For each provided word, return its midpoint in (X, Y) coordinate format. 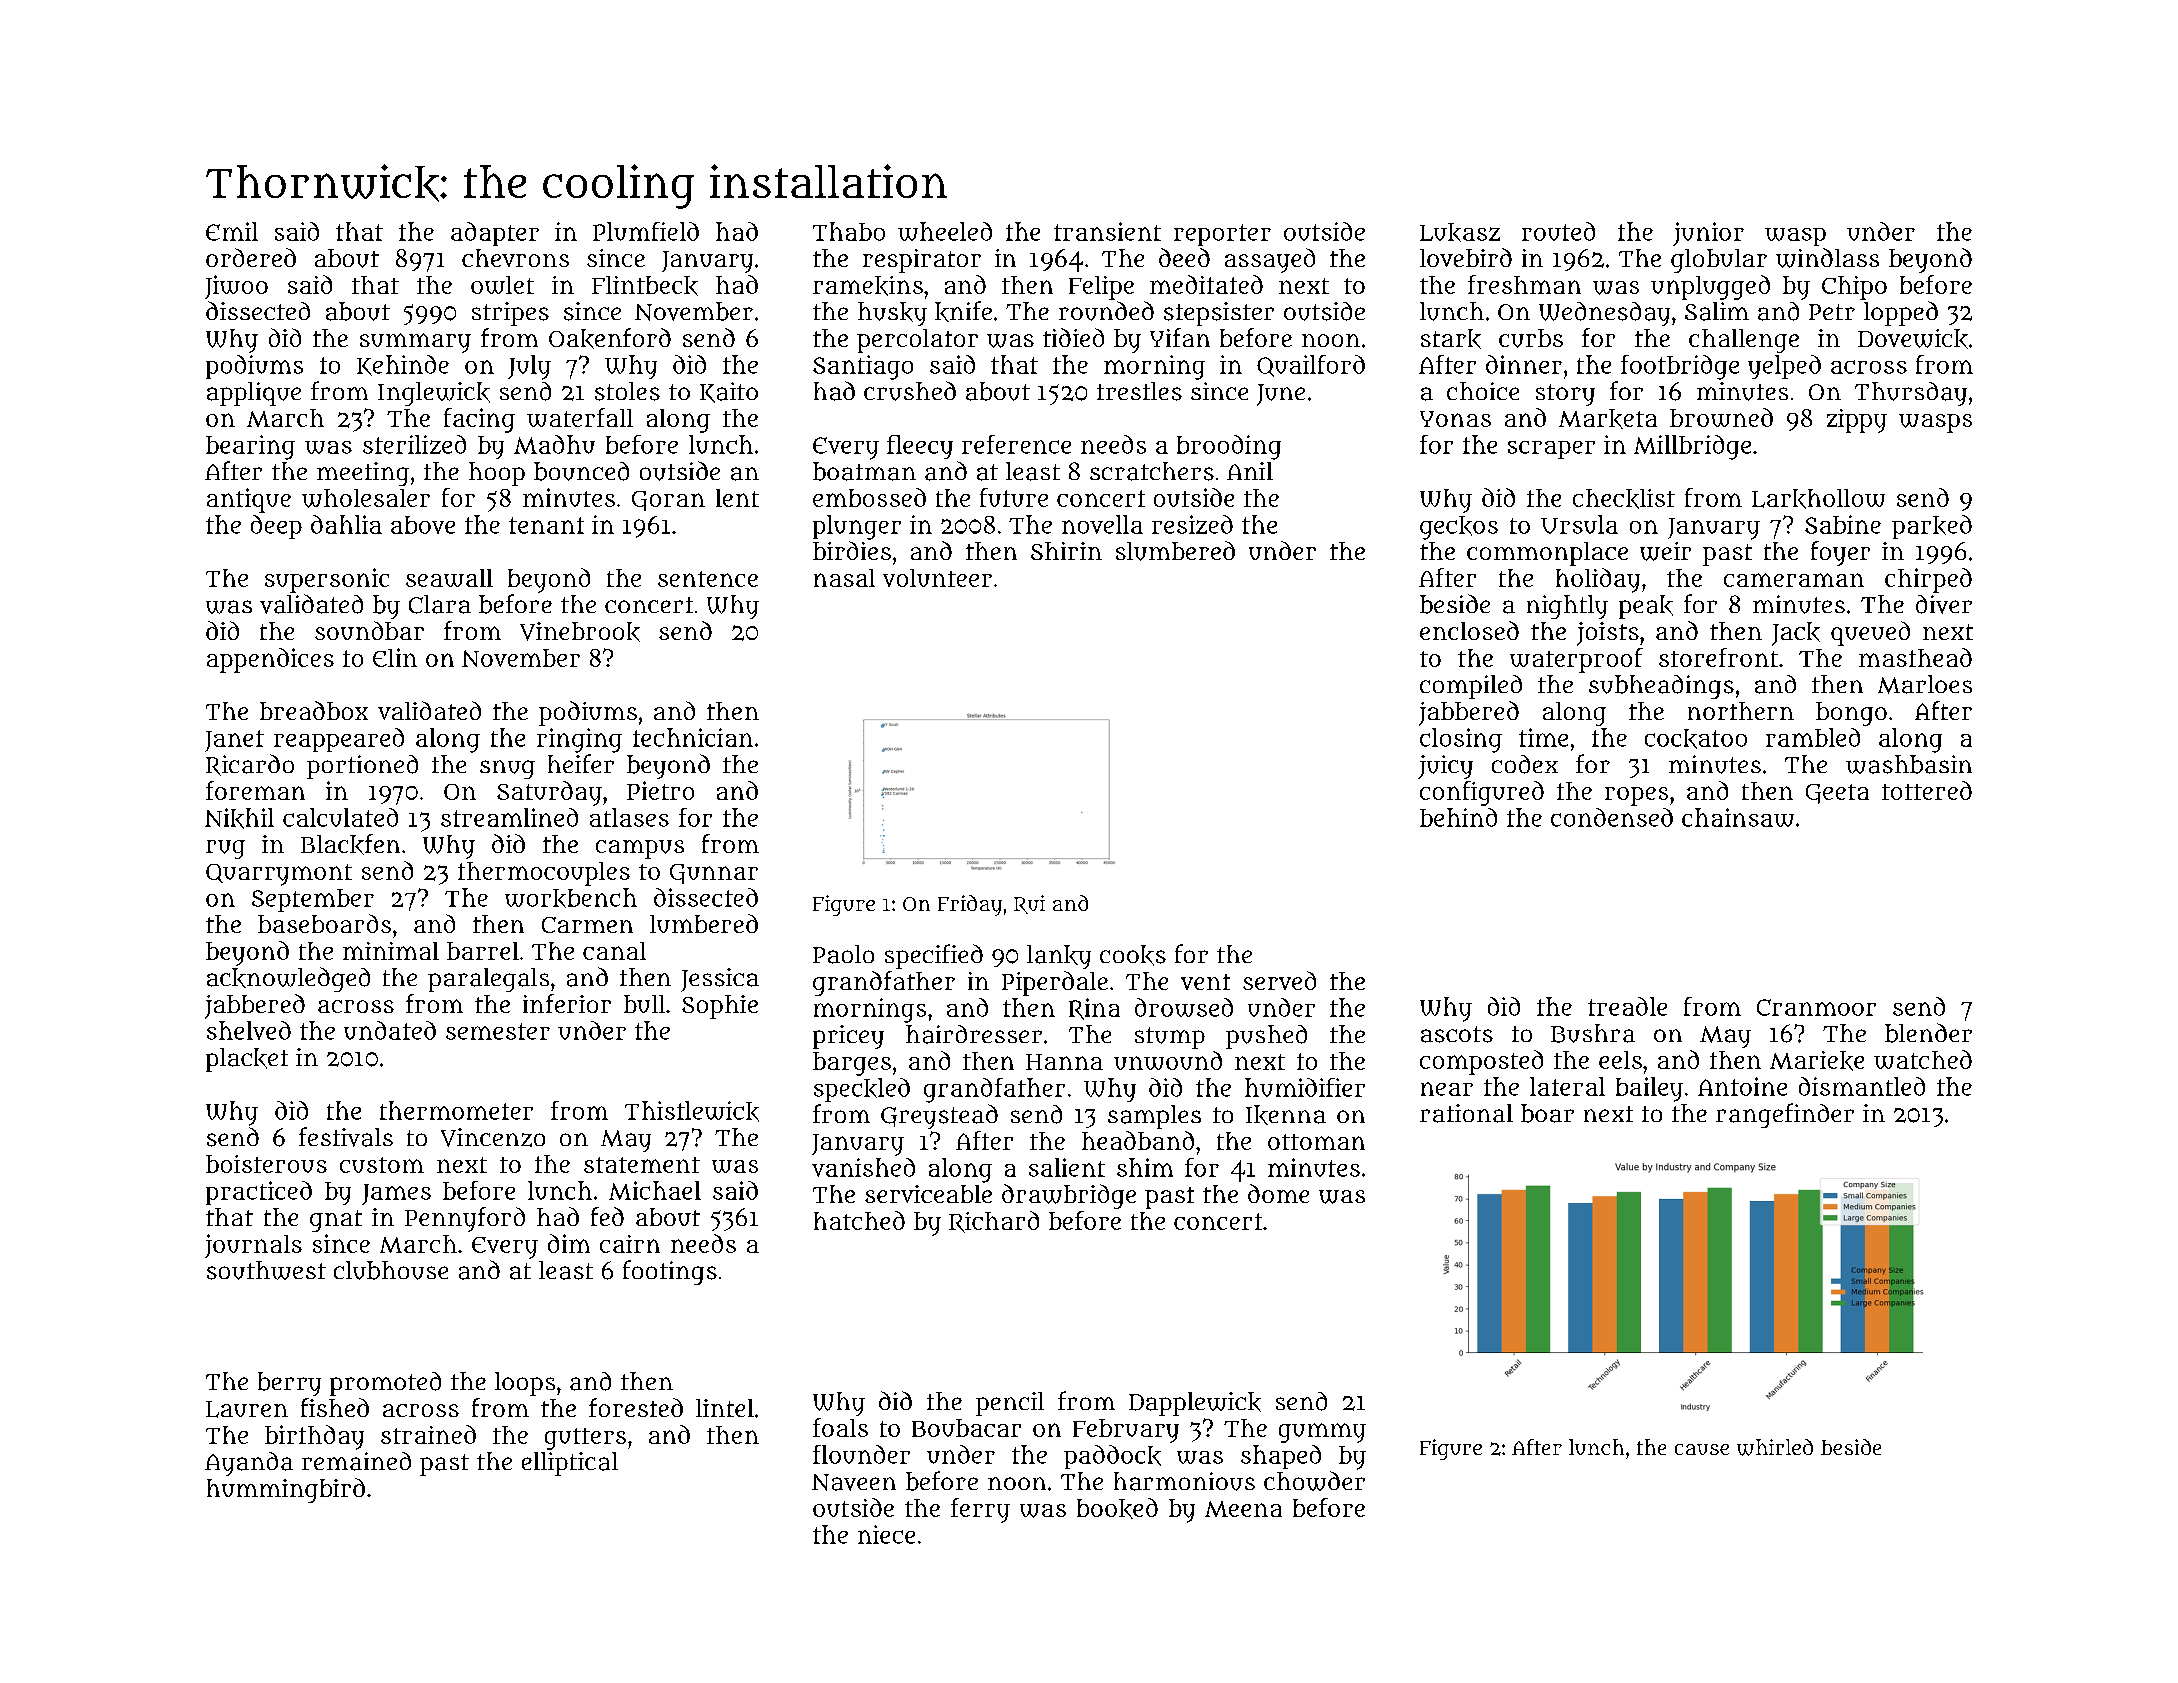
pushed (1266, 1037)
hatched (859, 1220)
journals (253, 1246)
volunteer (937, 578)
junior (1708, 234)
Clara (440, 604)
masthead (1915, 657)
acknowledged (288, 979)
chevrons (515, 258)
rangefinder (1785, 1115)
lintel (725, 1408)
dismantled (1862, 1086)
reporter (1222, 235)
